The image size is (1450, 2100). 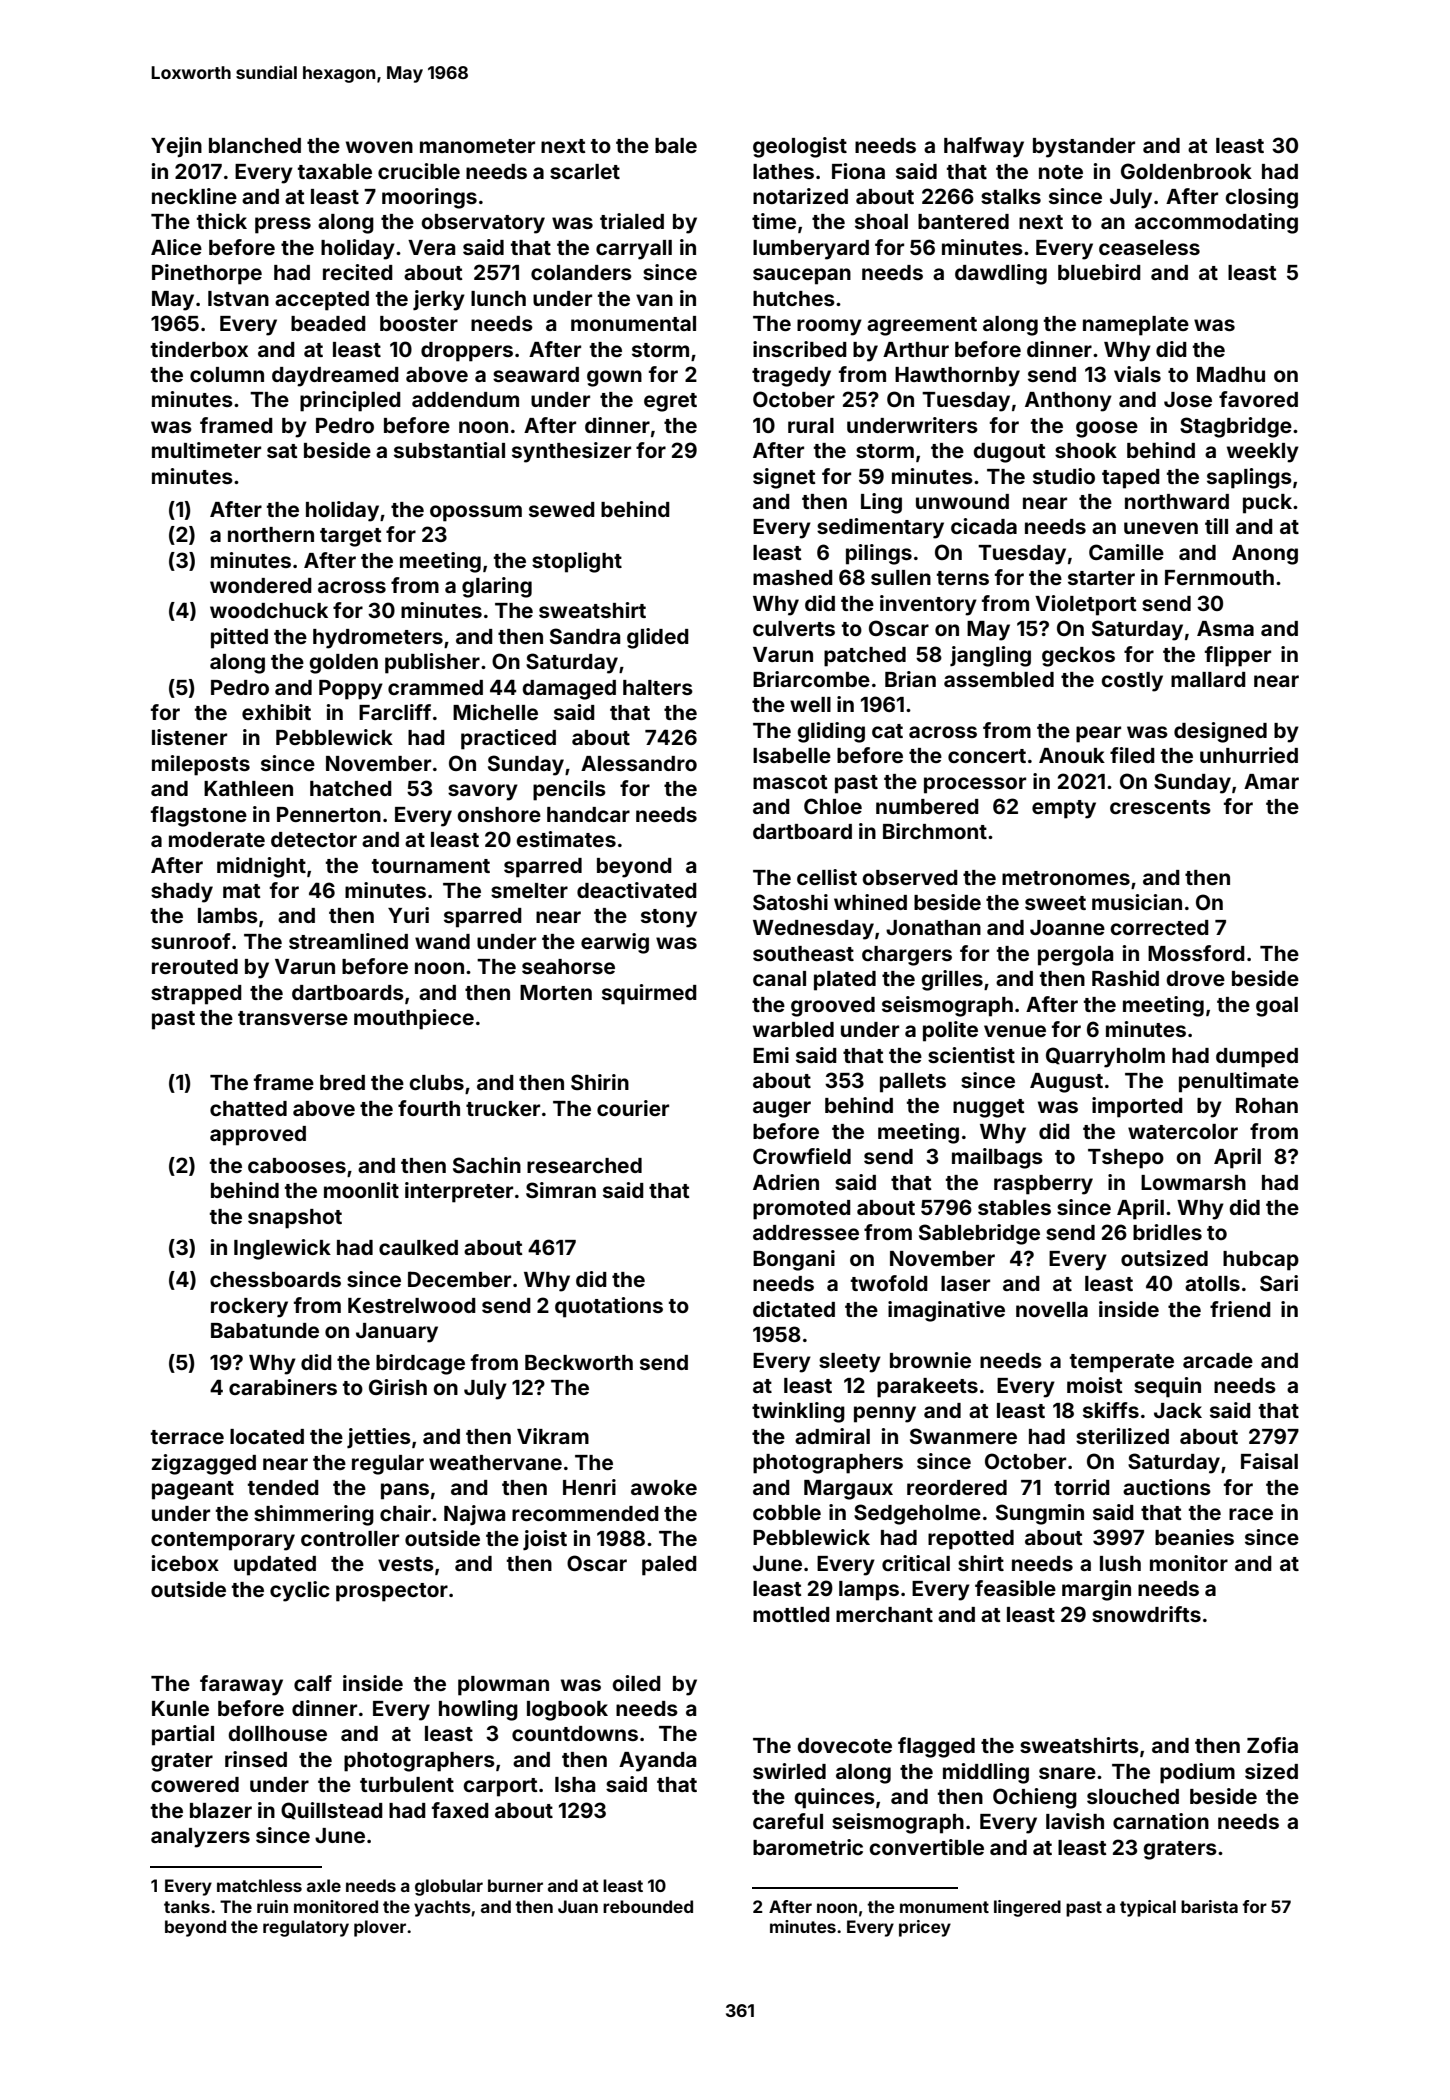 I want to click on dictated, so click(x=794, y=1309).
